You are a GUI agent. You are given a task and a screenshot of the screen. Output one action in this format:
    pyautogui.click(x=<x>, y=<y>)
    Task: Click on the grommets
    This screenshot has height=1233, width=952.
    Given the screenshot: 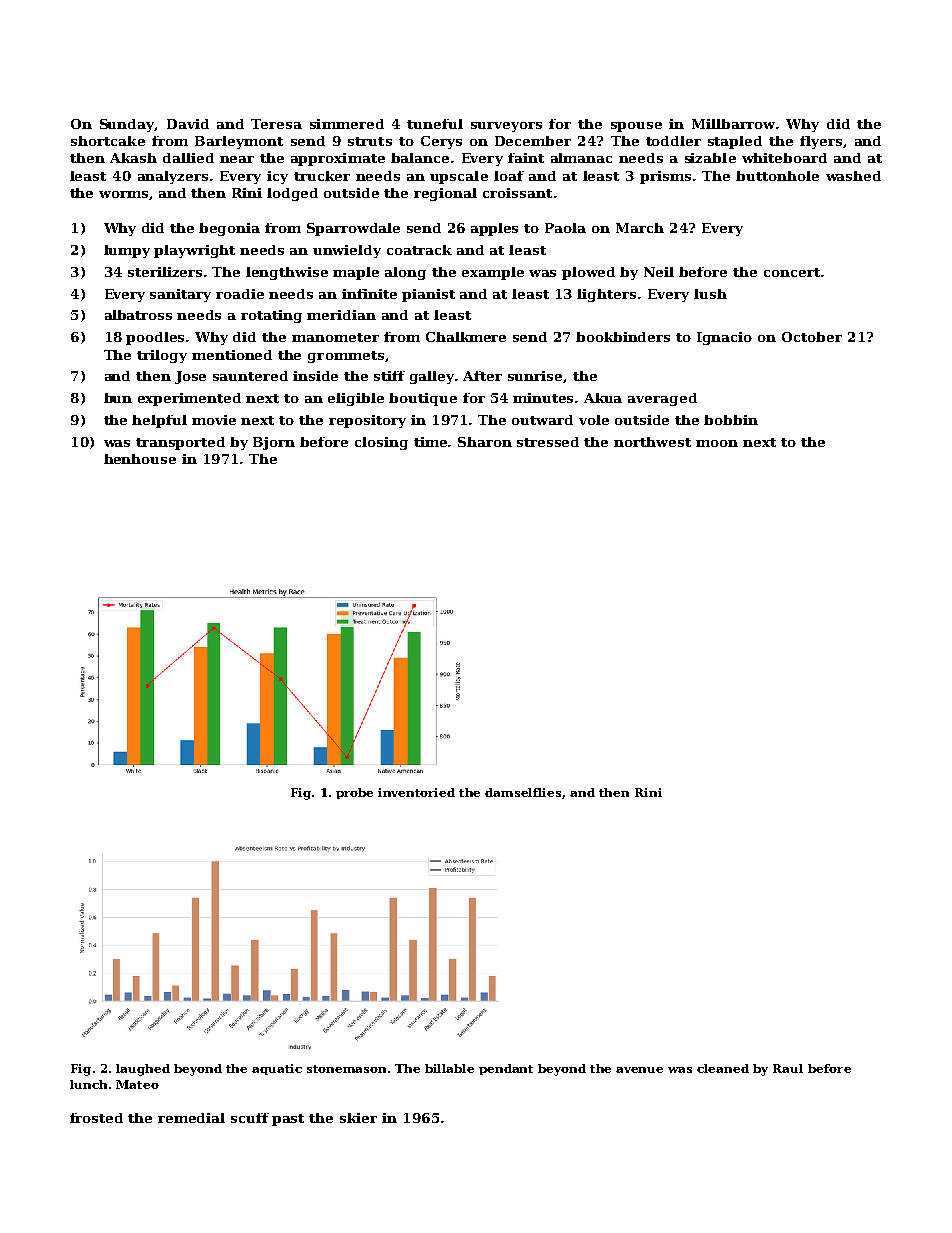 What is the action you would take?
    pyautogui.click(x=346, y=357)
